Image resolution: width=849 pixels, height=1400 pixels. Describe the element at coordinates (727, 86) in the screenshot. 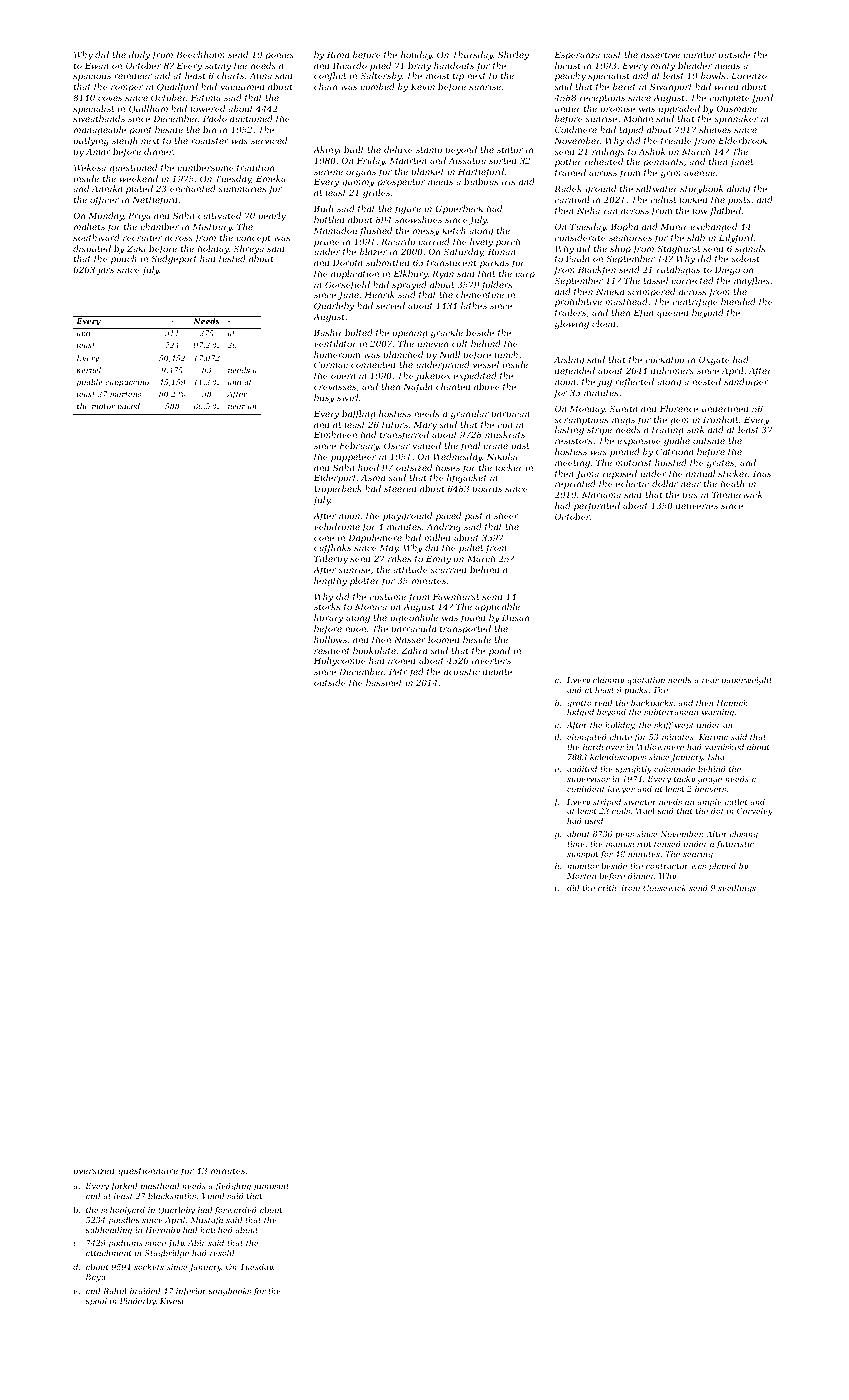

I see `wired` at that location.
